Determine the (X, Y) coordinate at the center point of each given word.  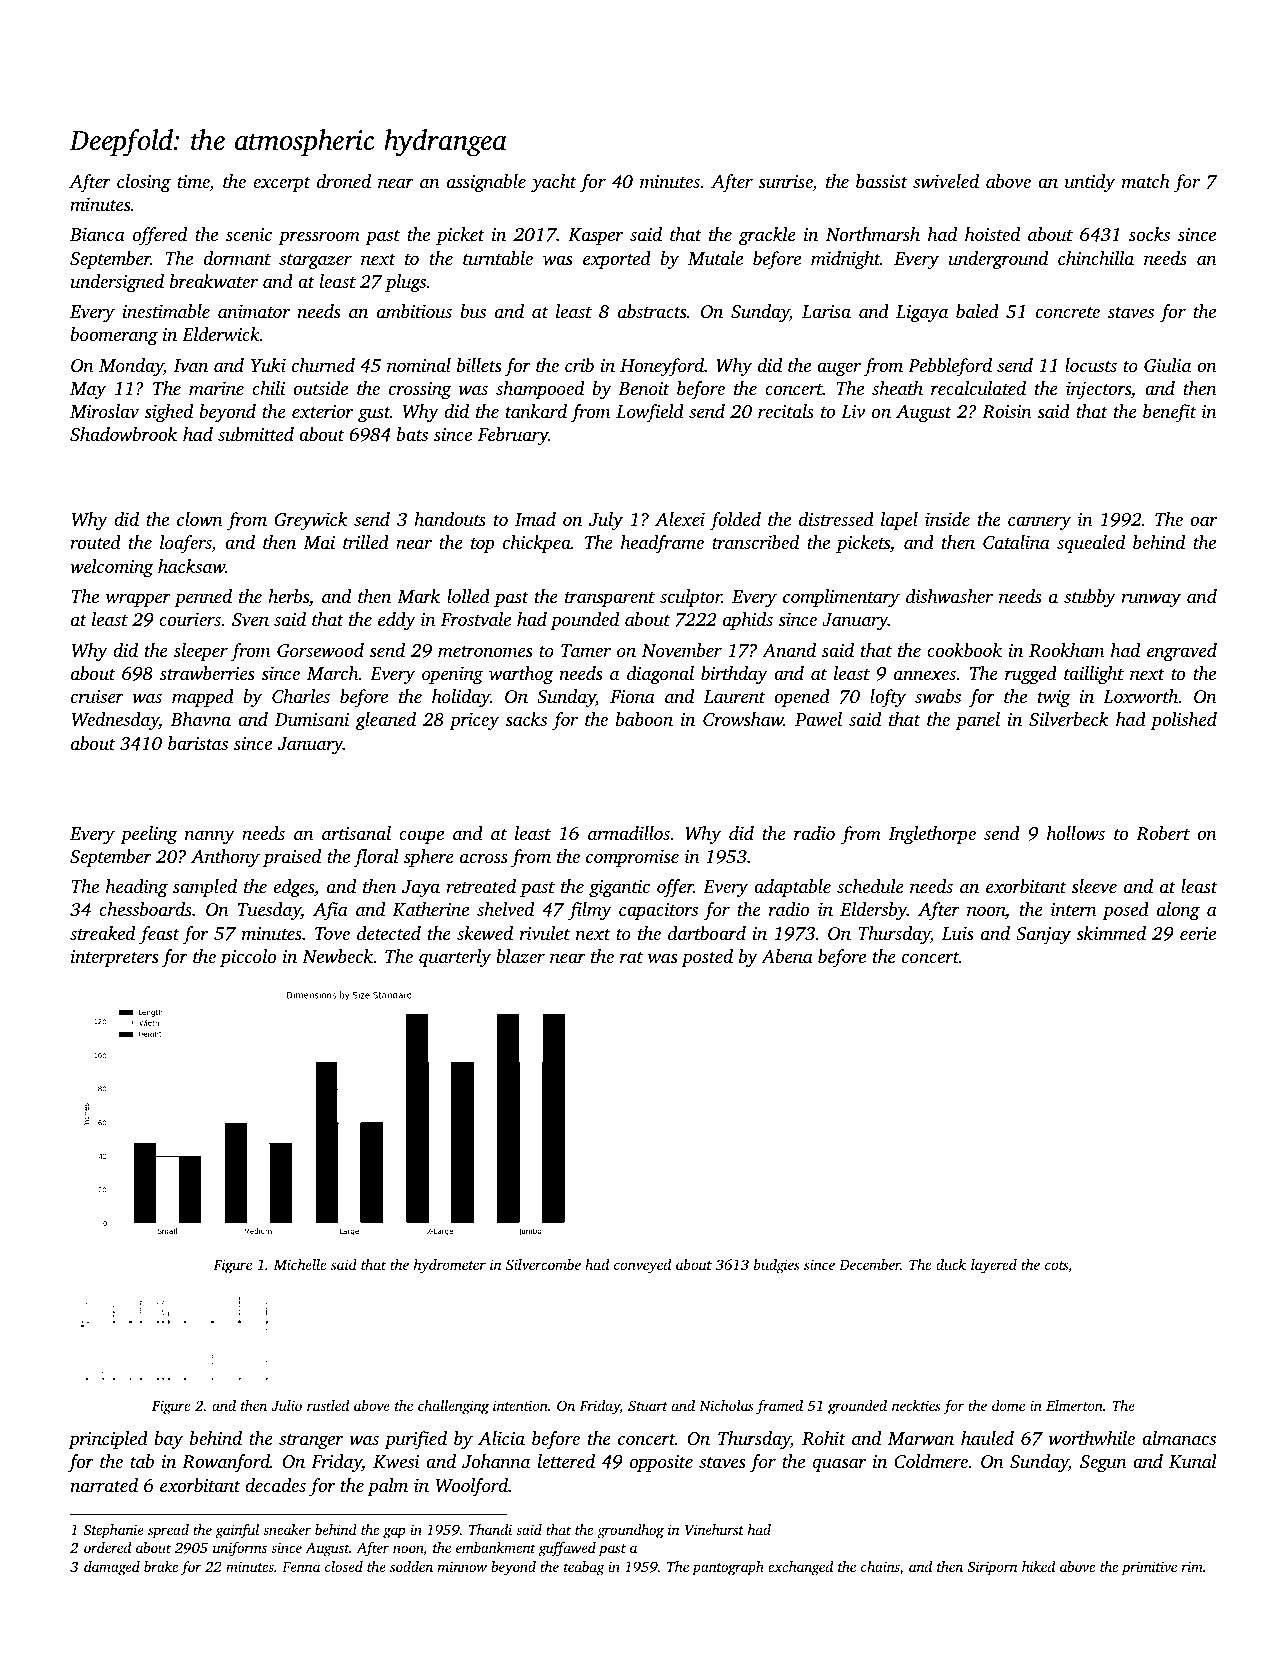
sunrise (785, 183)
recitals (786, 411)
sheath (897, 388)
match (1146, 181)
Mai (319, 542)
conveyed (642, 1266)
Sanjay (1043, 936)
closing (144, 183)
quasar (839, 1465)
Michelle (299, 1264)
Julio (286, 1405)
